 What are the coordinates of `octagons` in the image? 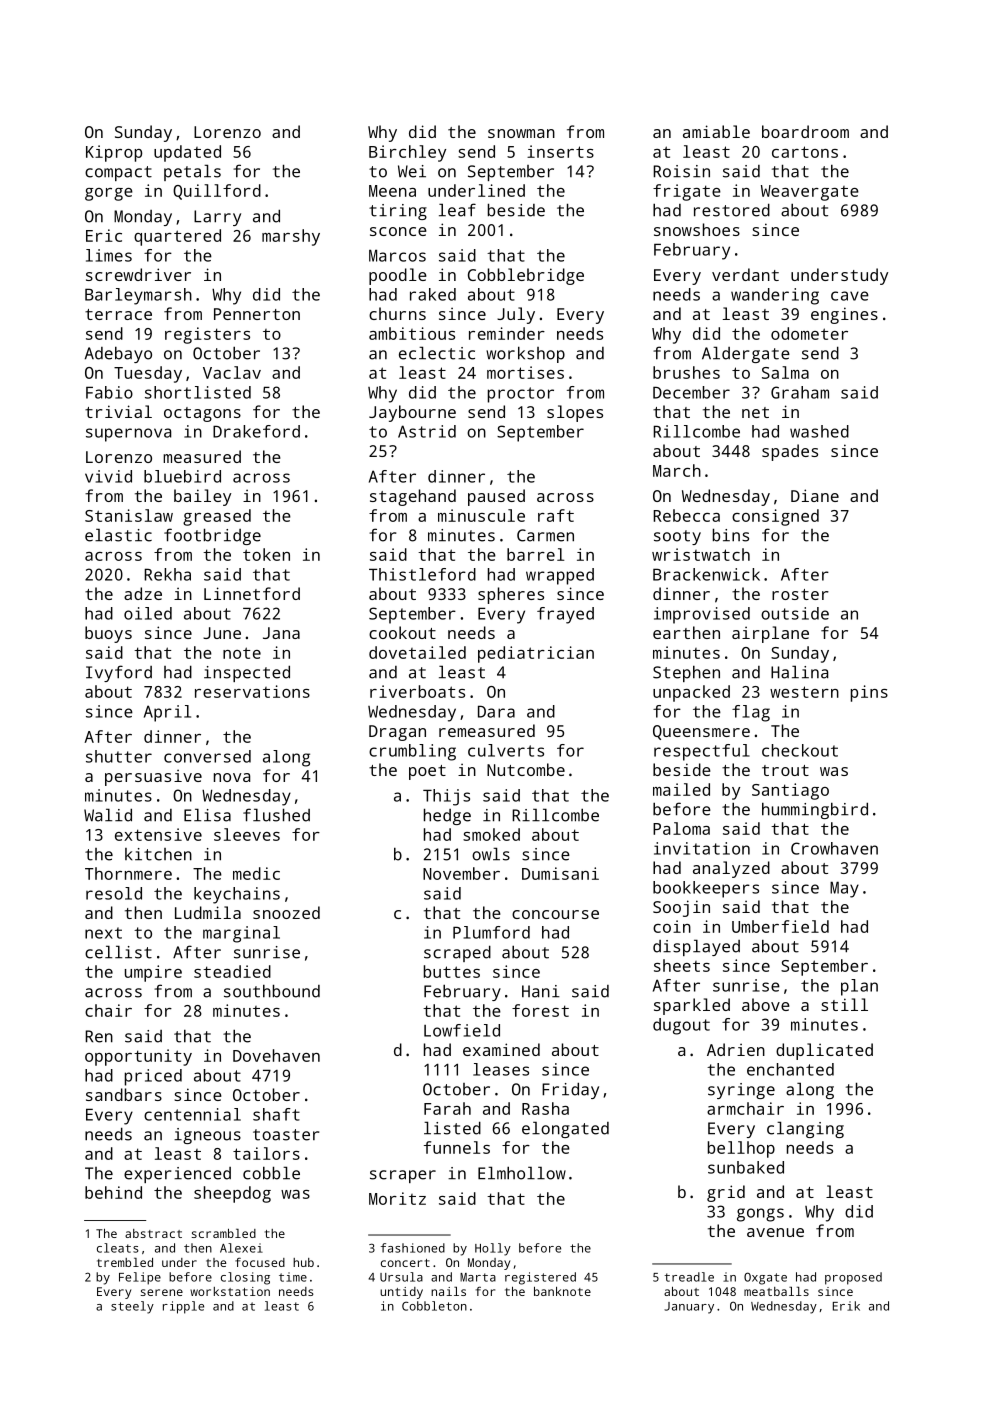 It's located at (202, 414).
